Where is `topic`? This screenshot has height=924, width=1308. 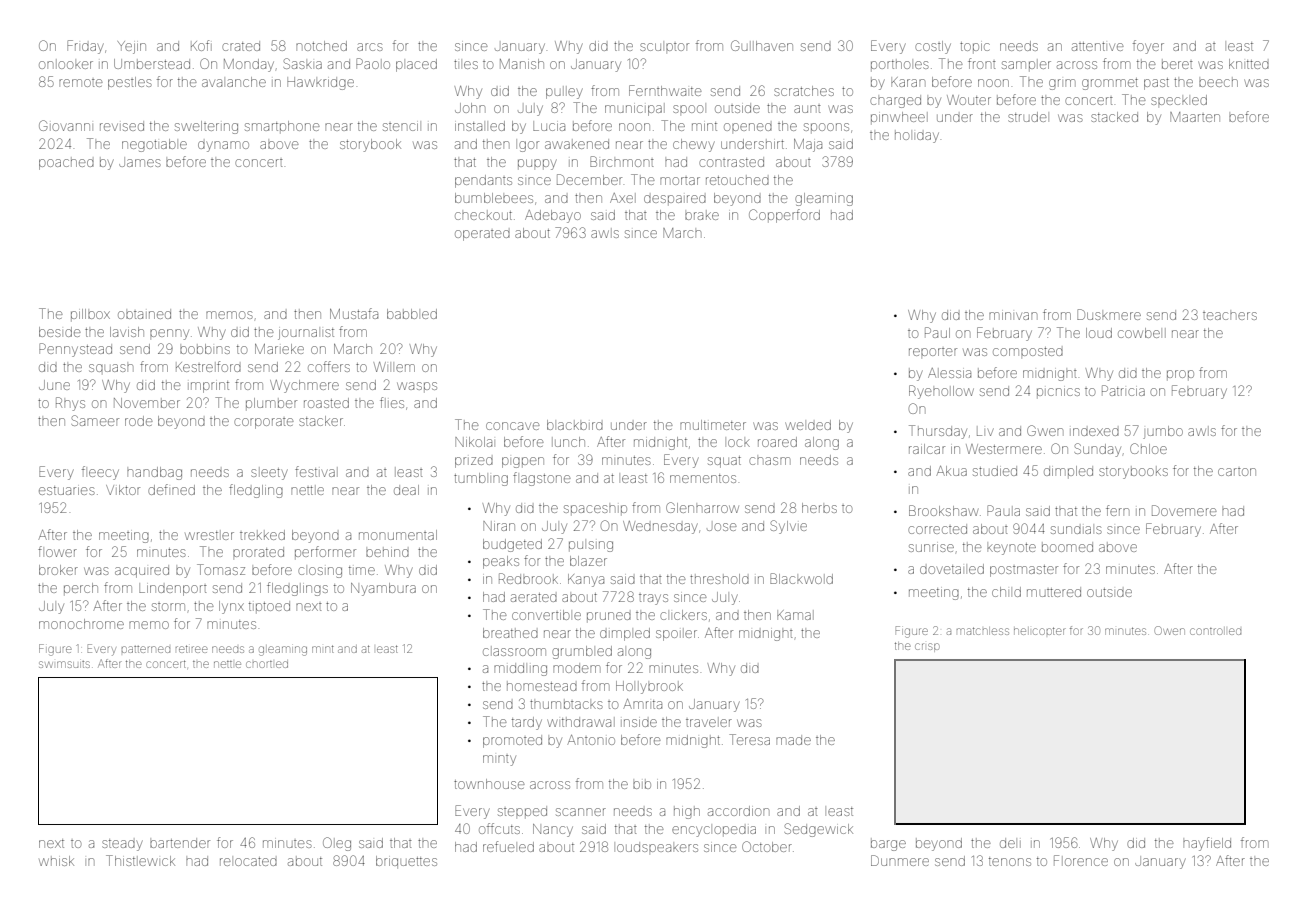
topic is located at coordinates (975, 47).
